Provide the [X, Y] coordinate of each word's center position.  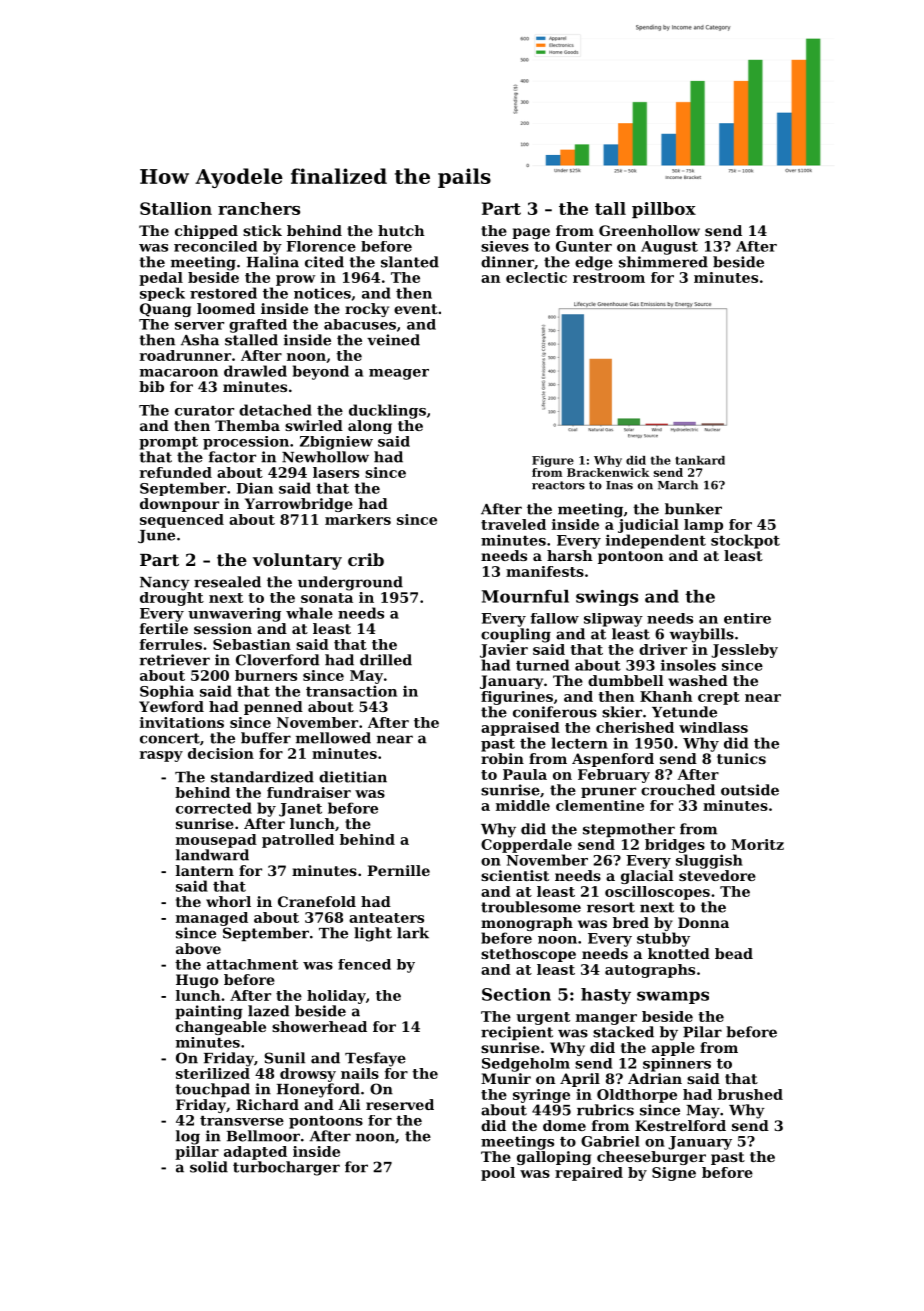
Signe [674, 1174]
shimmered [663, 262]
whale [309, 613]
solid [209, 1167]
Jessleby [744, 651]
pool [498, 1174]
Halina [273, 262]
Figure [553, 461]
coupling [516, 635]
